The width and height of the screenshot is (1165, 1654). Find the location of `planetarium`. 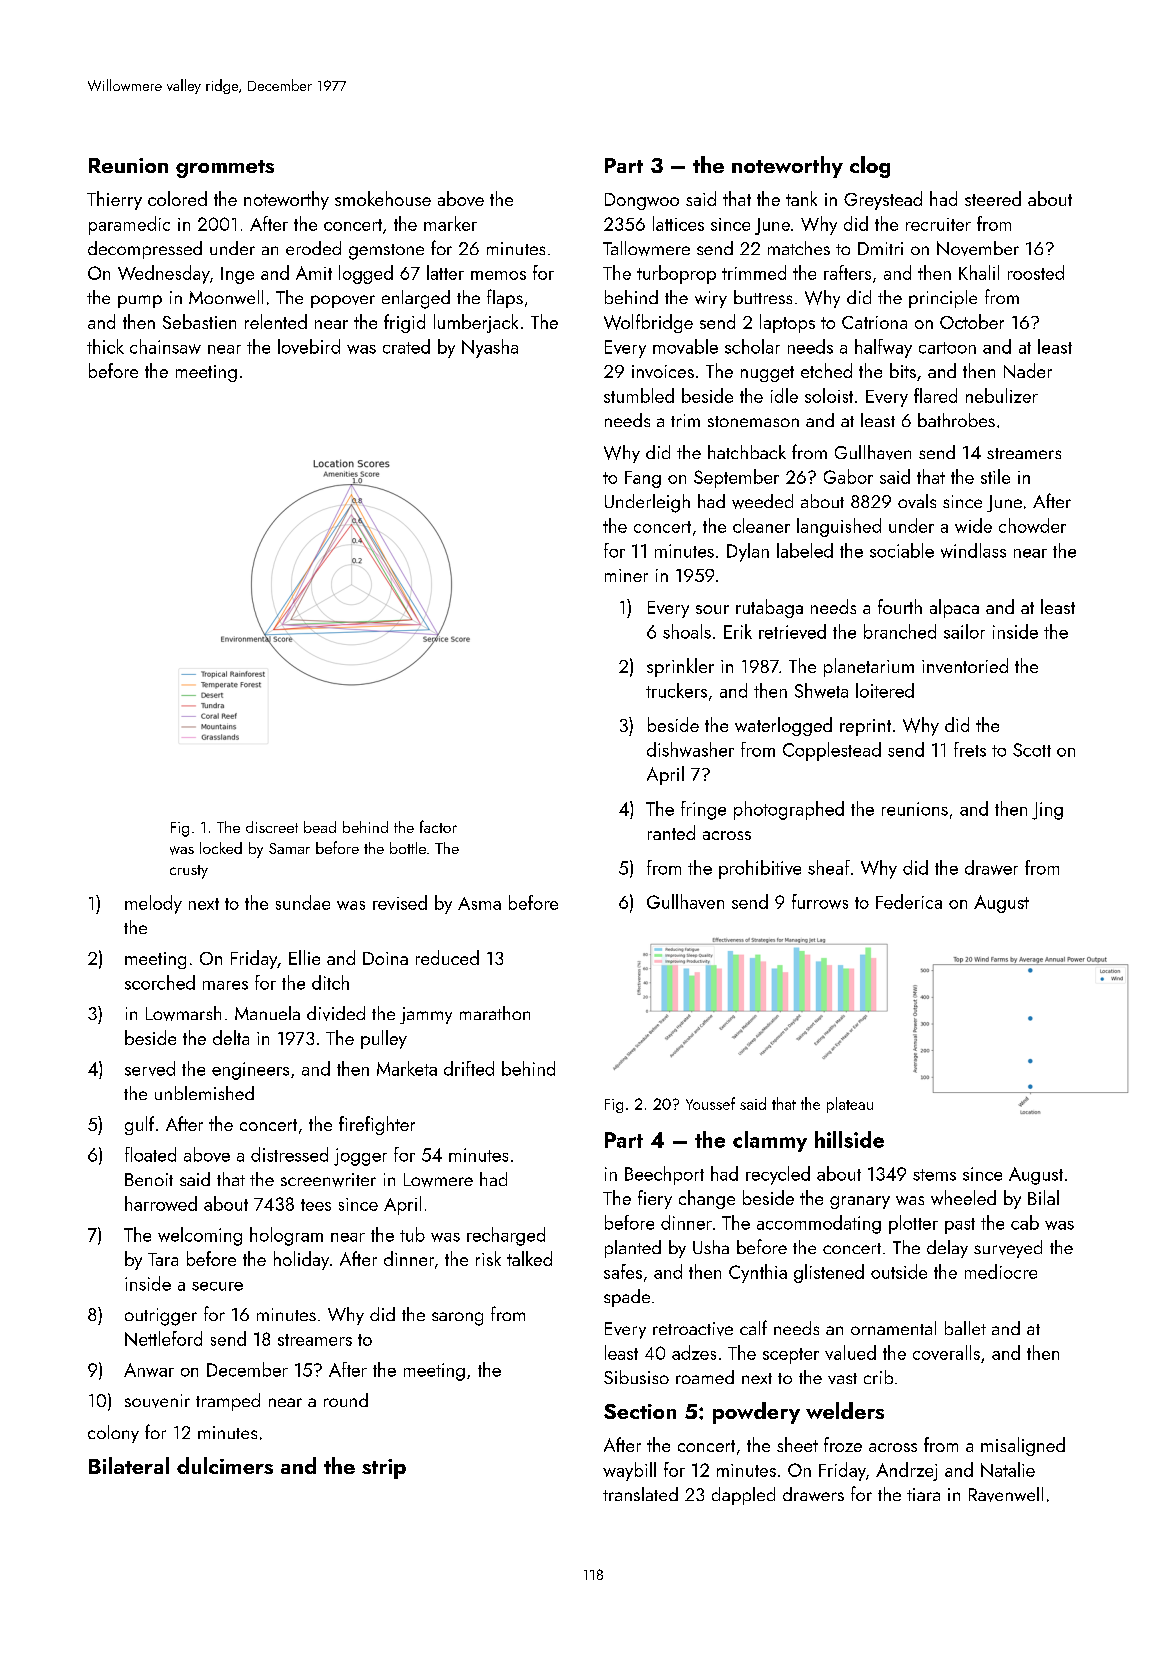

planetarium is located at coordinates (869, 667).
